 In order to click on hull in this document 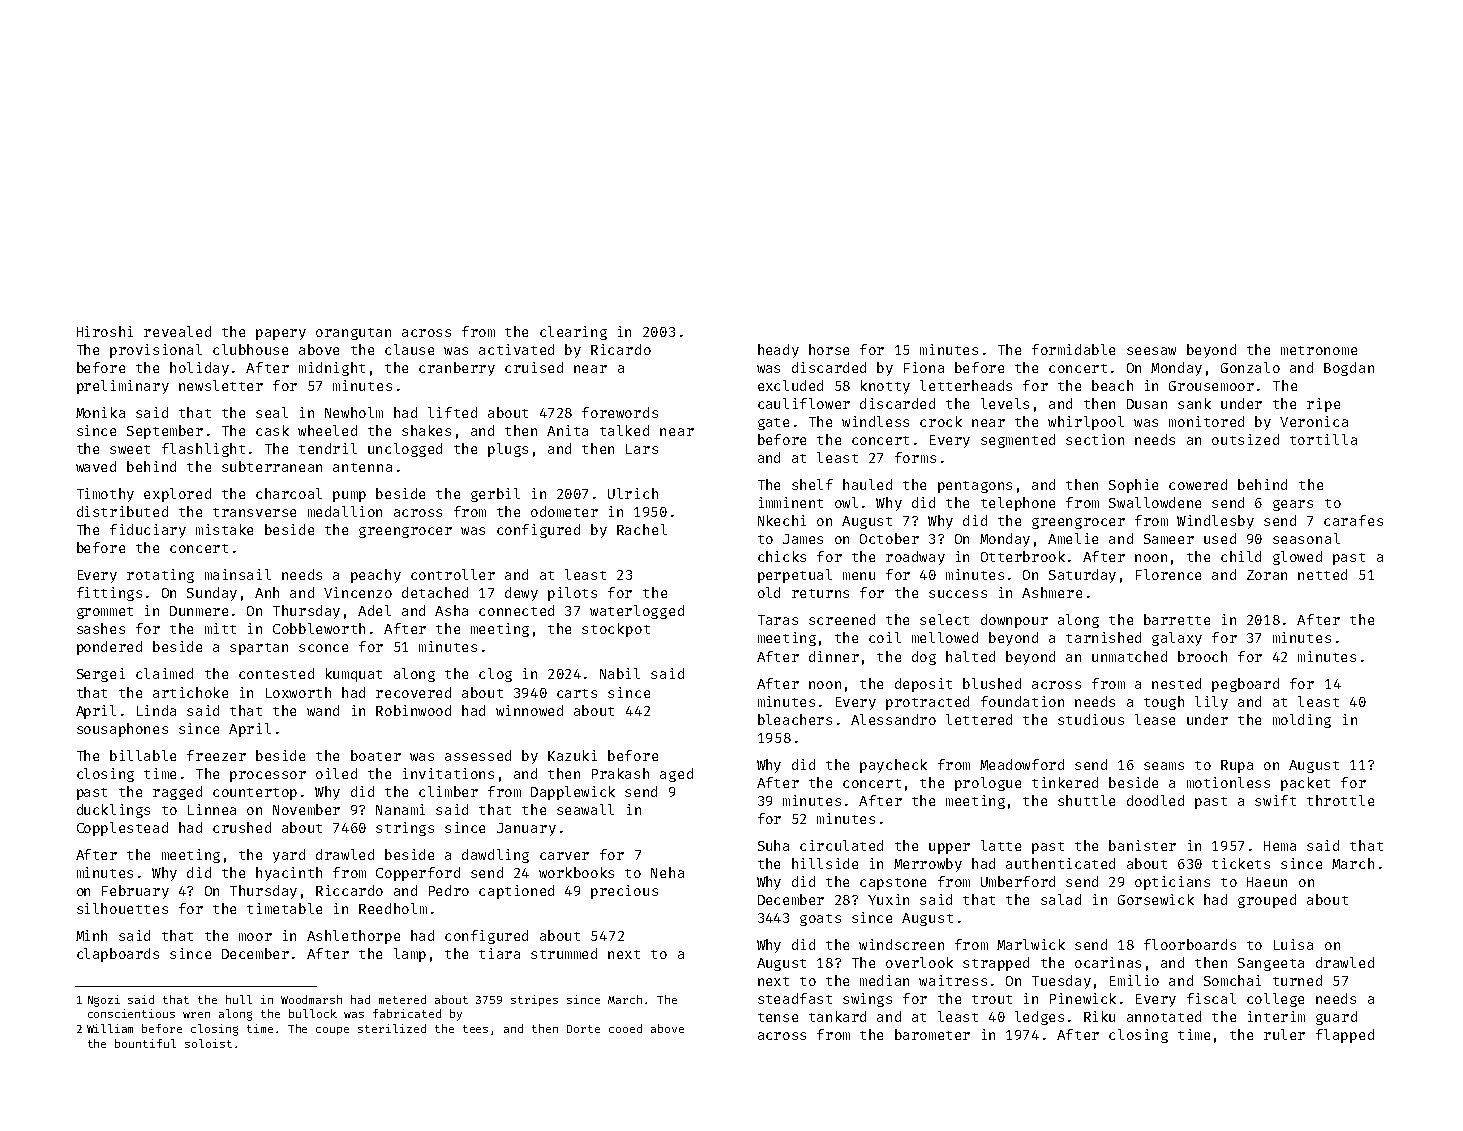, I will do `click(239, 999)`.
